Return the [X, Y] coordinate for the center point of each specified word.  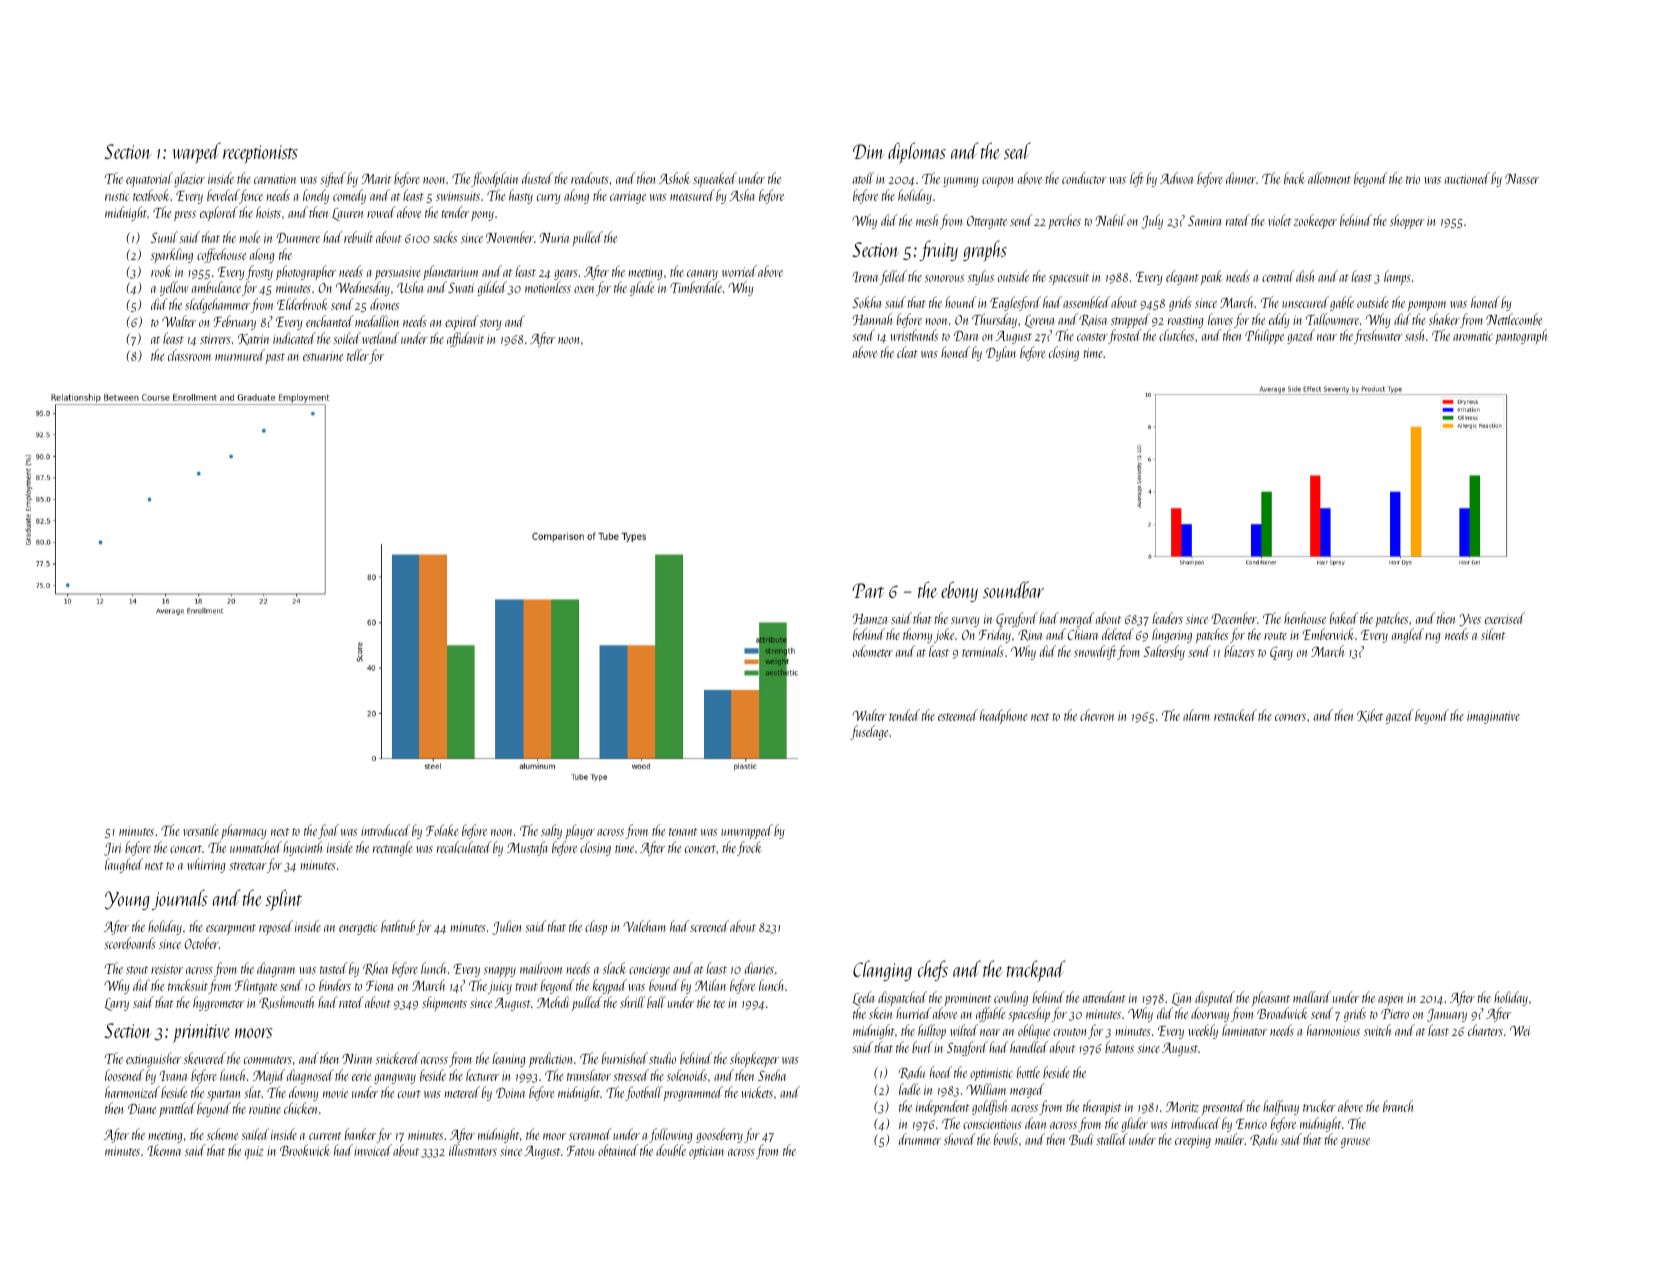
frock [749, 848]
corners [1290, 717]
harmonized [132, 1092]
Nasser [1522, 179]
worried [739, 271]
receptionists [260, 154]
